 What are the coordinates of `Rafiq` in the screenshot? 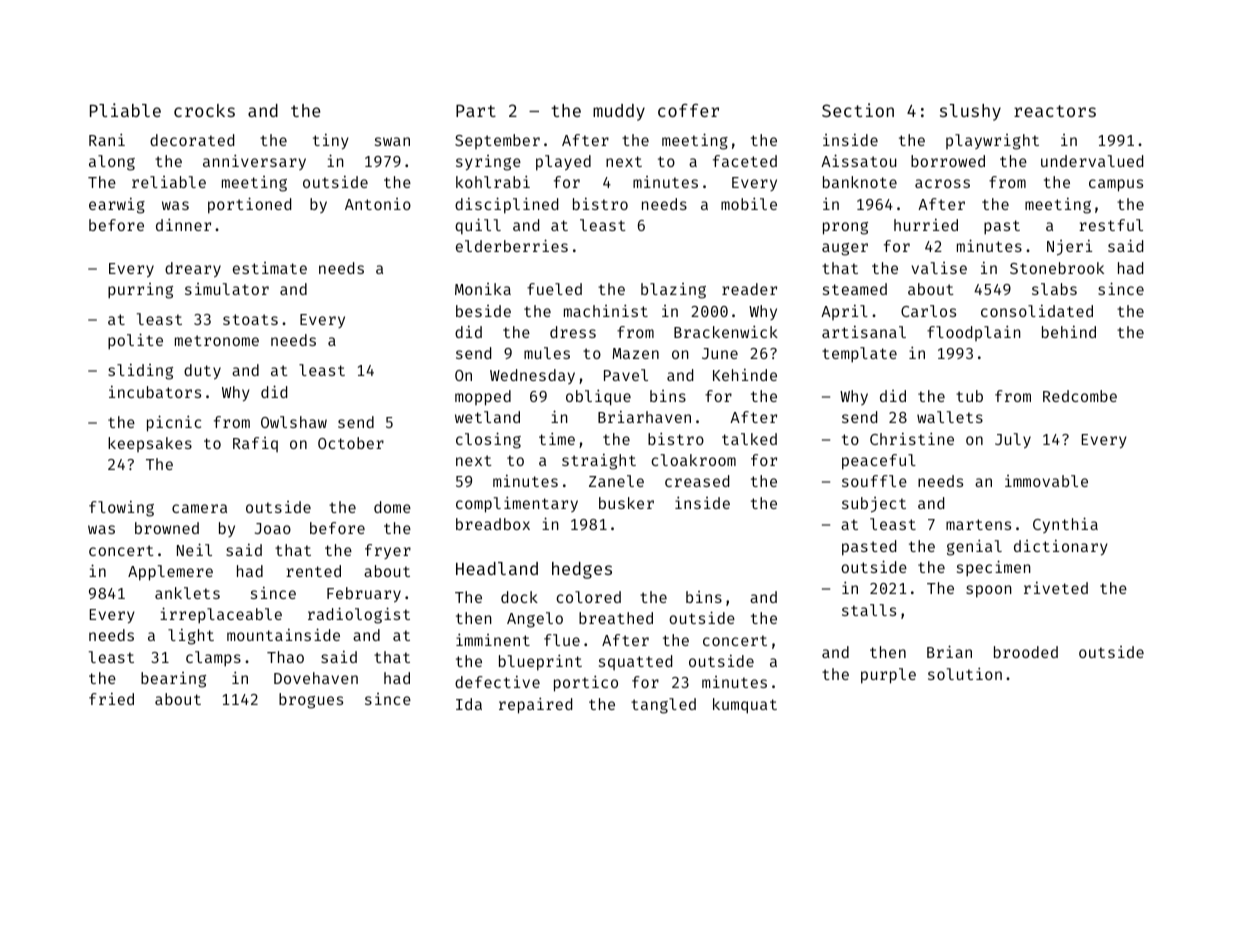 It's located at (255, 444).
